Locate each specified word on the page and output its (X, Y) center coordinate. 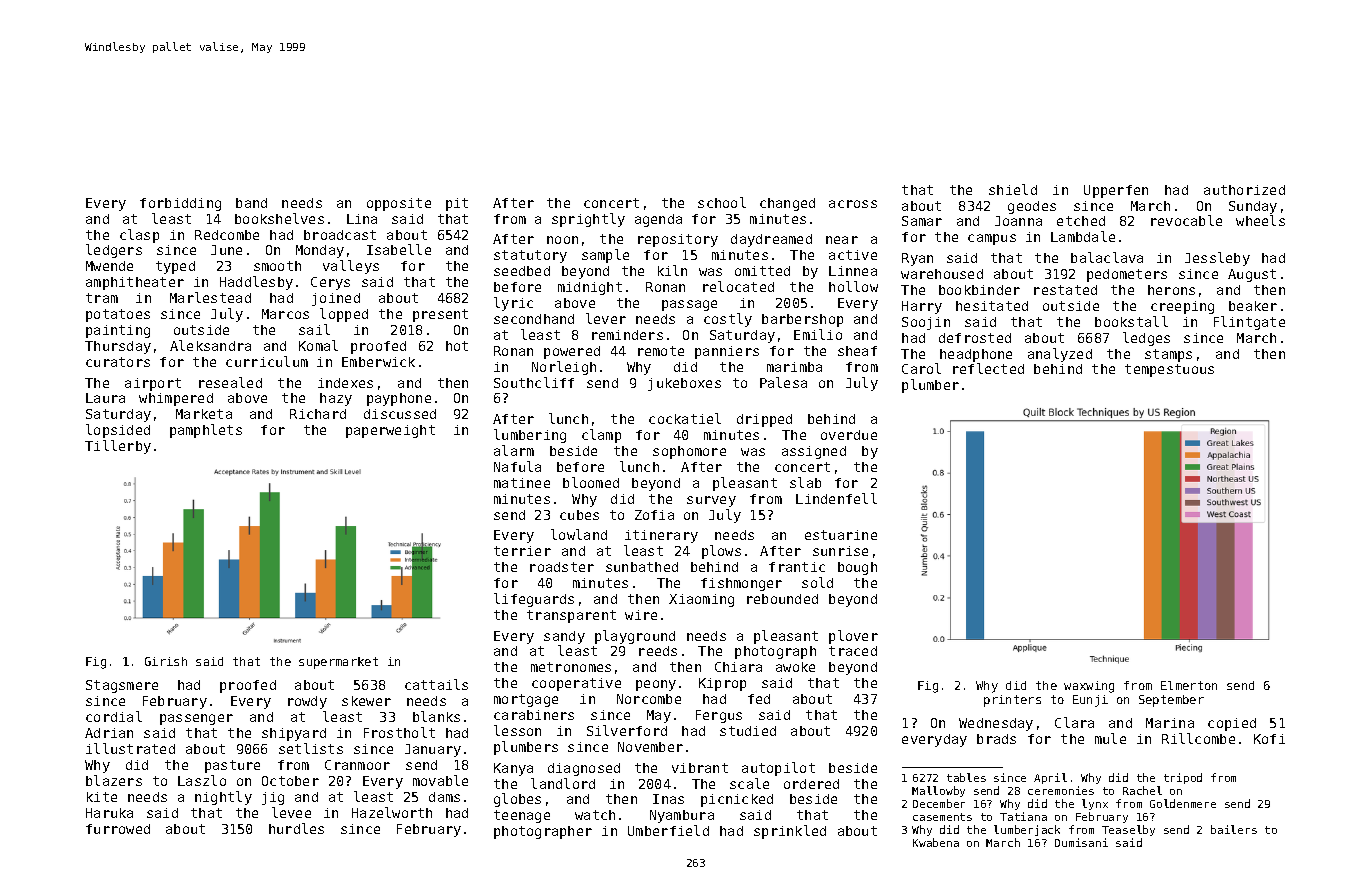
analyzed (1060, 355)
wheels (1260, 220)
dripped (764, 420)
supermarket (338, 663)
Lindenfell (836, 498)
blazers (114, 780)
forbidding (180, 204)
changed (787, 204)
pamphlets (206, 431)
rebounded (782, 599)
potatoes (118, 315)
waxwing (1089, 687)
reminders (627, 335)
